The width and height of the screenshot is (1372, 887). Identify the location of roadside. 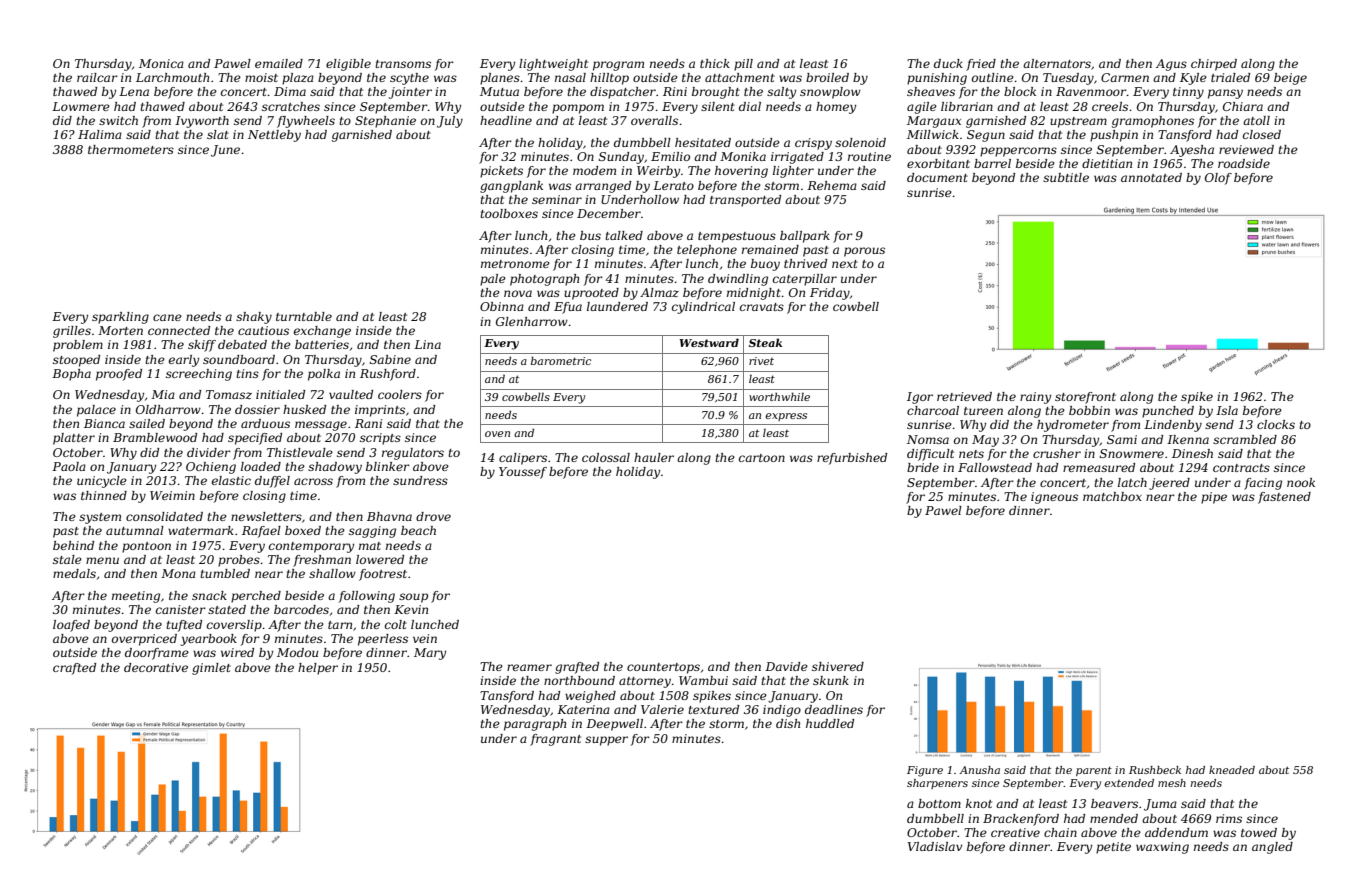
(1244, 163).
